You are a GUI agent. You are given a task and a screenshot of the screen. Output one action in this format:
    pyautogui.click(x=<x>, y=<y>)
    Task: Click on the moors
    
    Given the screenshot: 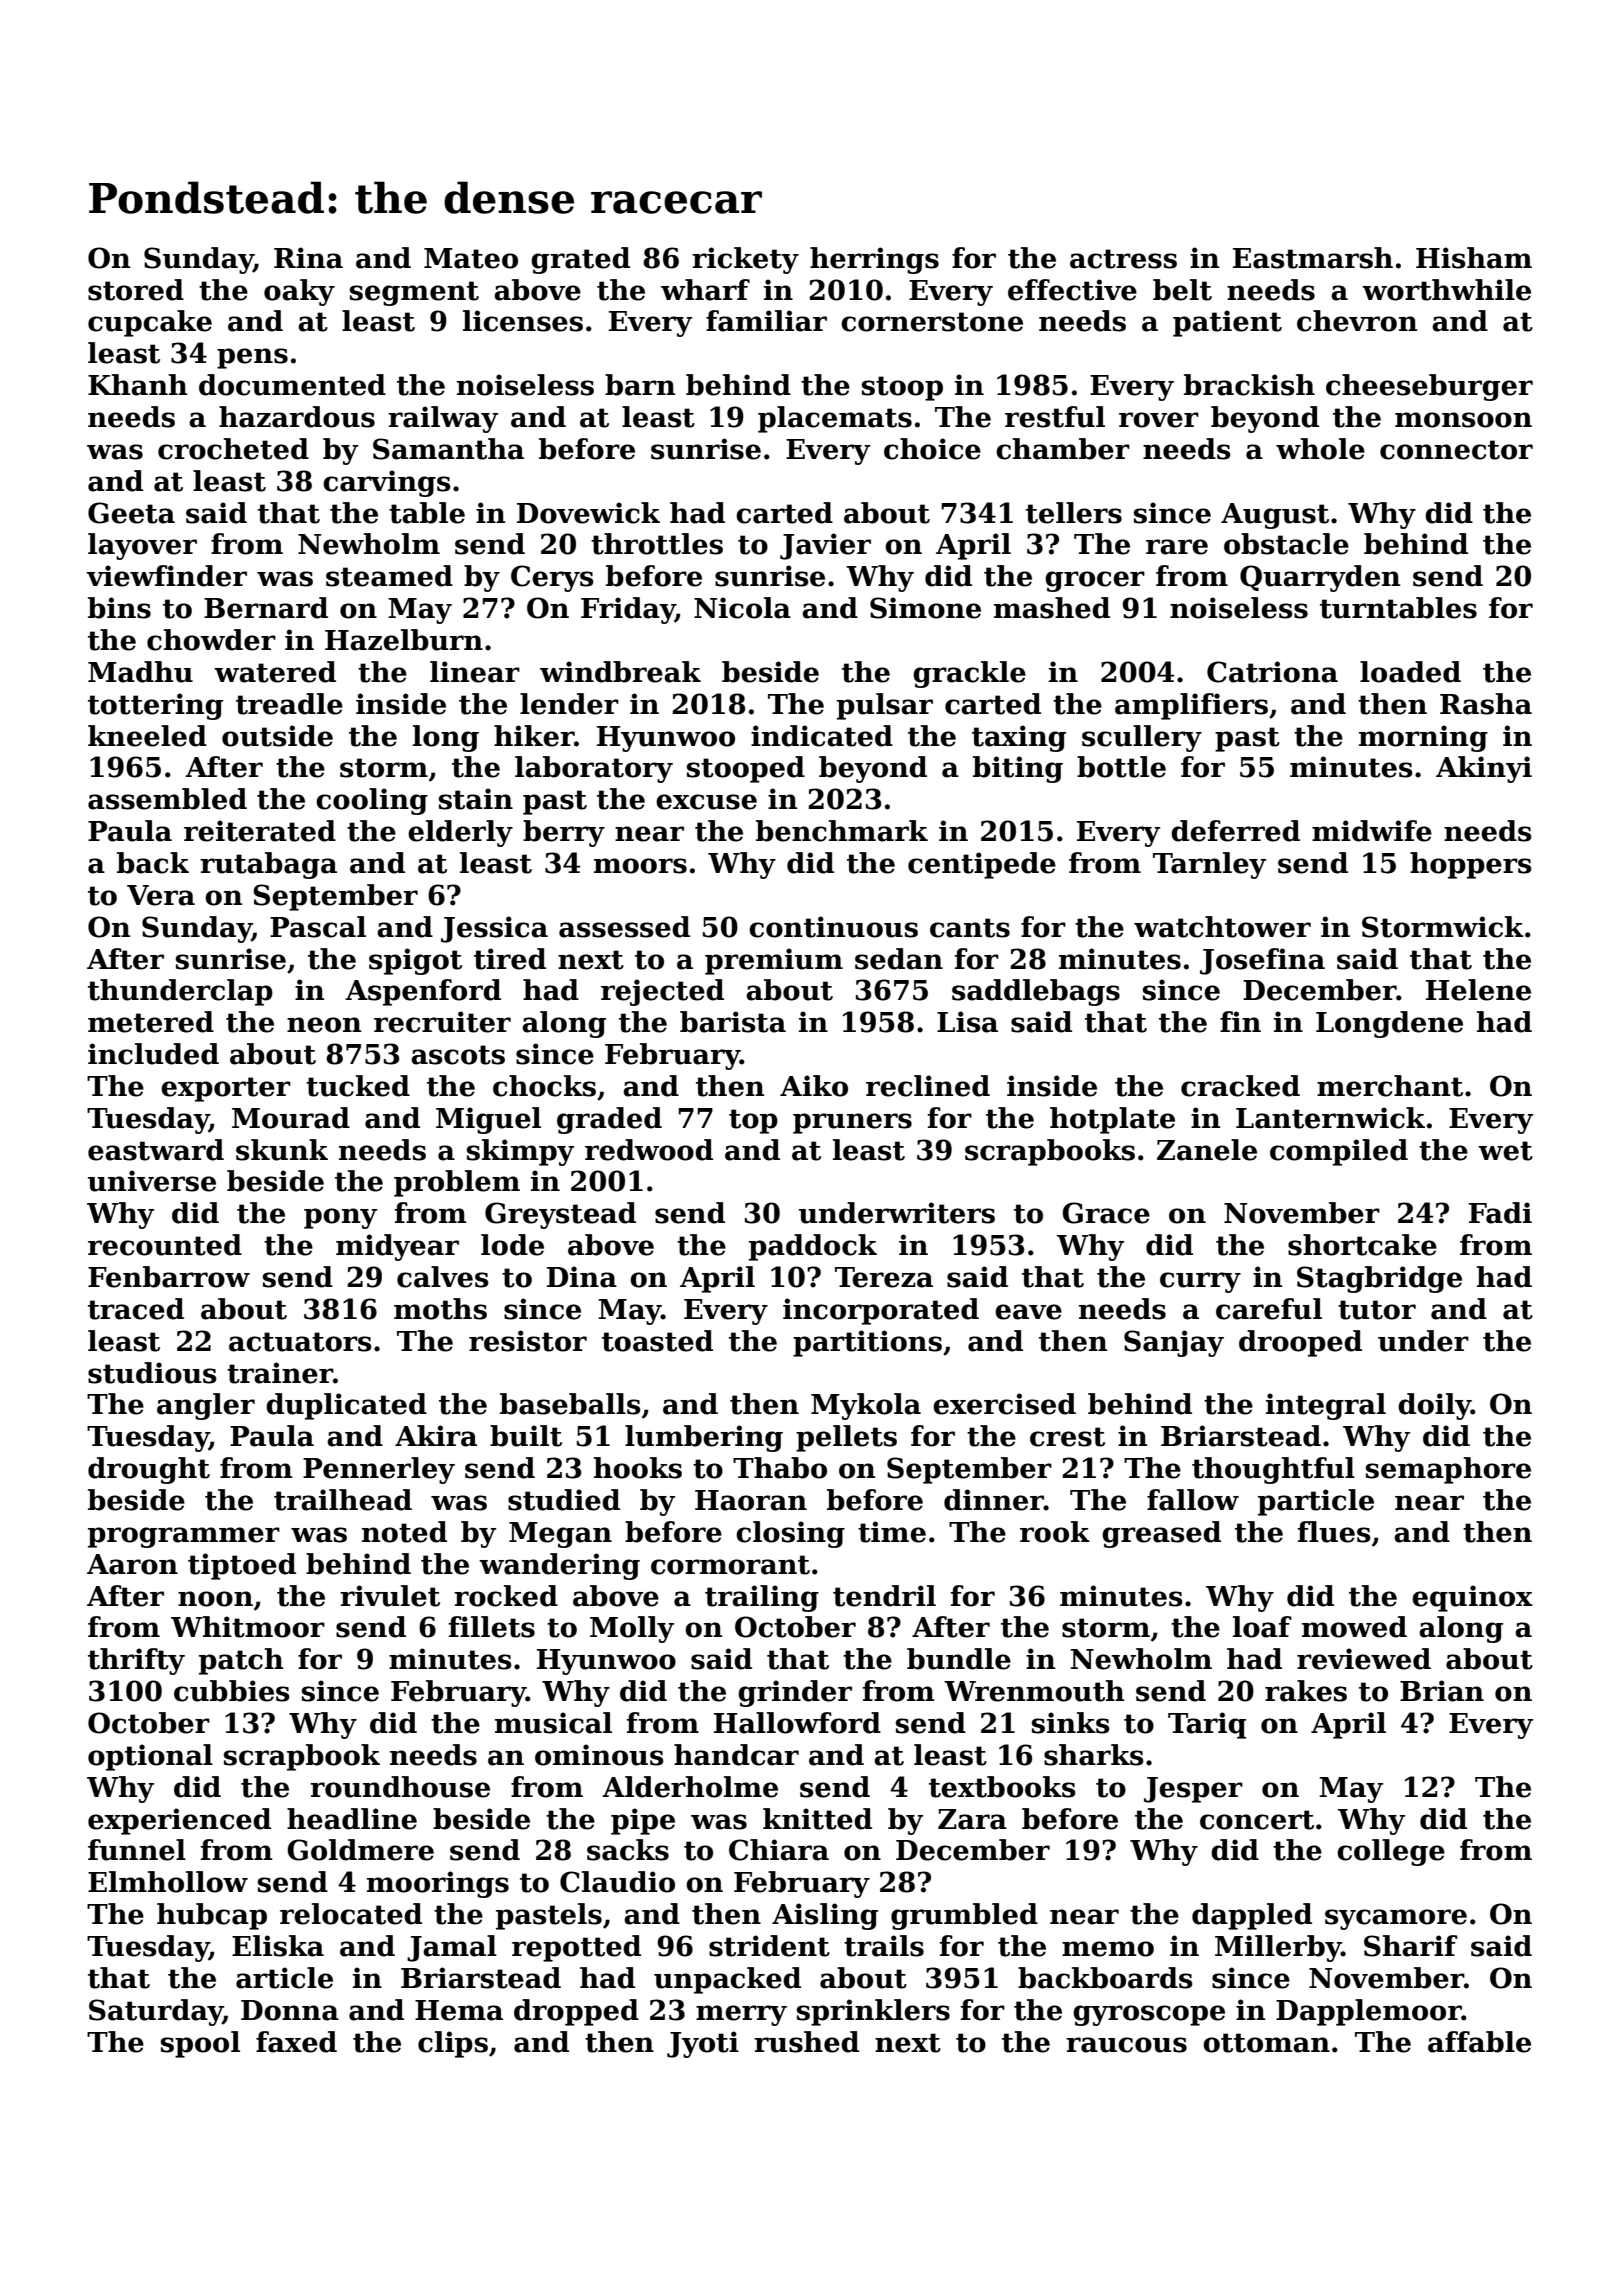 What is the action you would take?
    pyautogui.click(x=640, y=866)
